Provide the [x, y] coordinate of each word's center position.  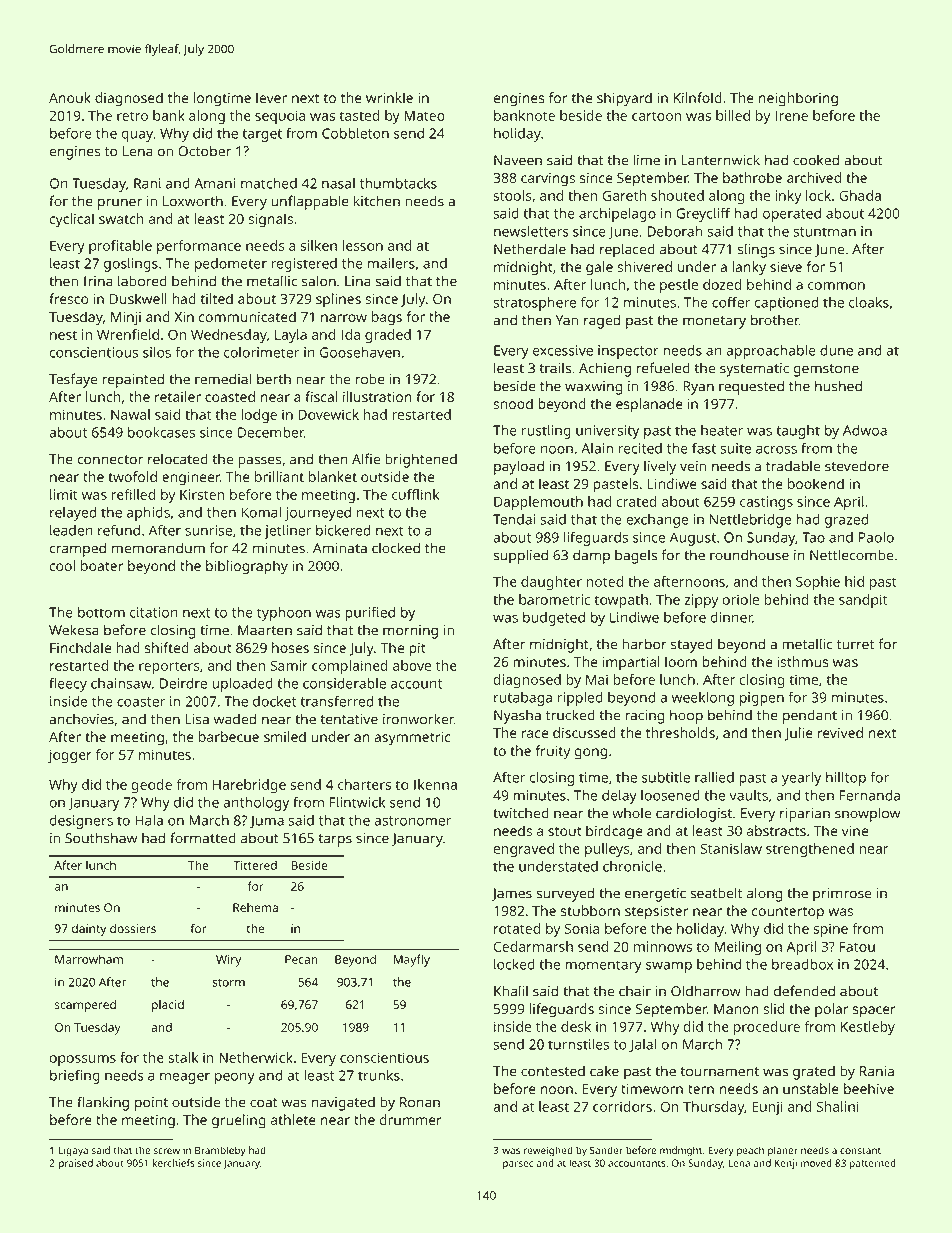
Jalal [642, 1045]
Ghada [860, 195]
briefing [75, 1076]
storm [228, 982]
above [412, 665]
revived [840, 732]
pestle [679, 286]
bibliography [247, 567]
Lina [358, 281]
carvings [548, 180]
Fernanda [870, 795]
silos [157, 352]
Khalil [511, 991]
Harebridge [249, 786]
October [204, 151]
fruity [553, 752]
